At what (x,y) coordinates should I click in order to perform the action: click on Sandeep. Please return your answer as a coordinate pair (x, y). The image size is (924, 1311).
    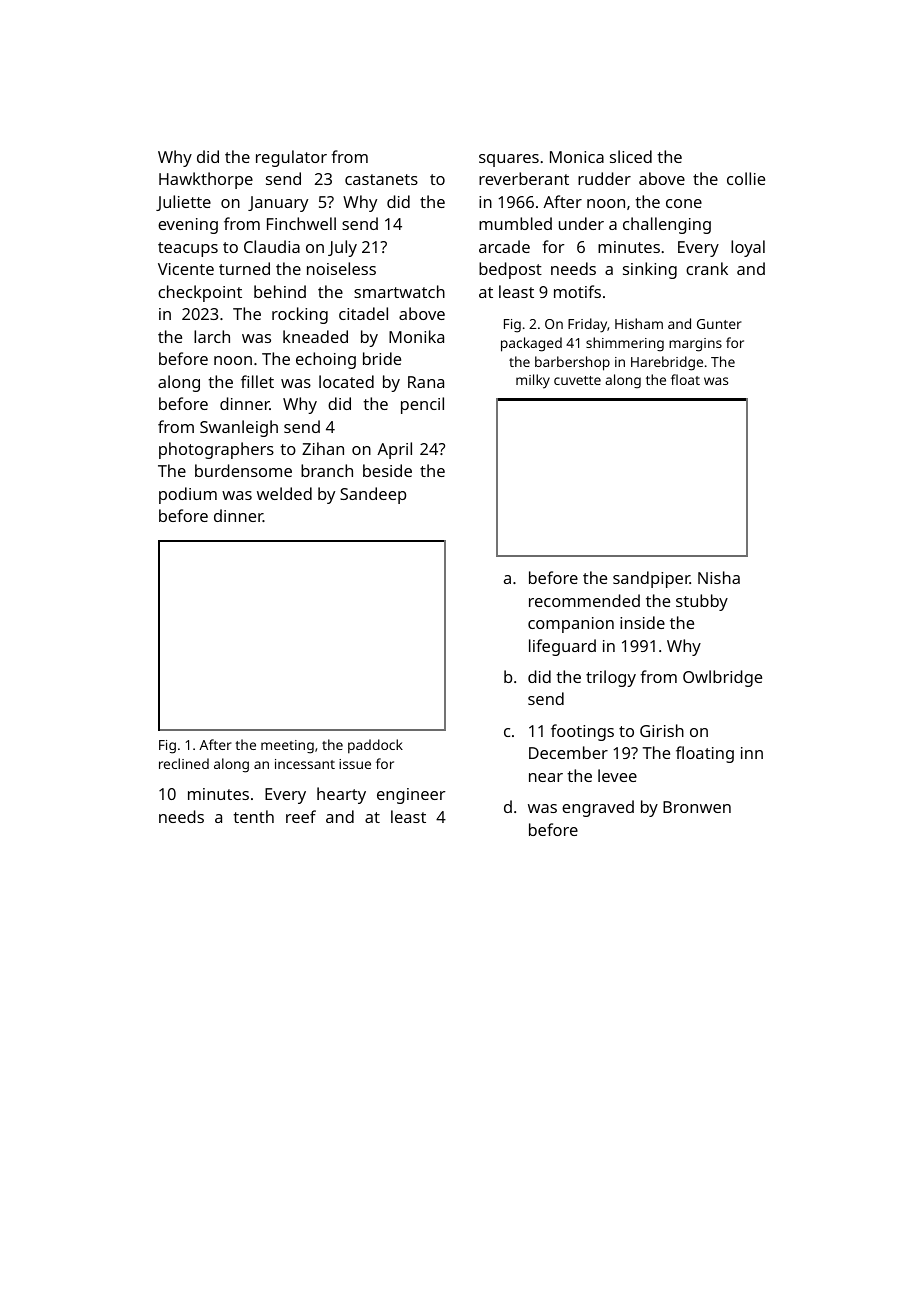
    Looking at the image, I should click on (373, 495).
